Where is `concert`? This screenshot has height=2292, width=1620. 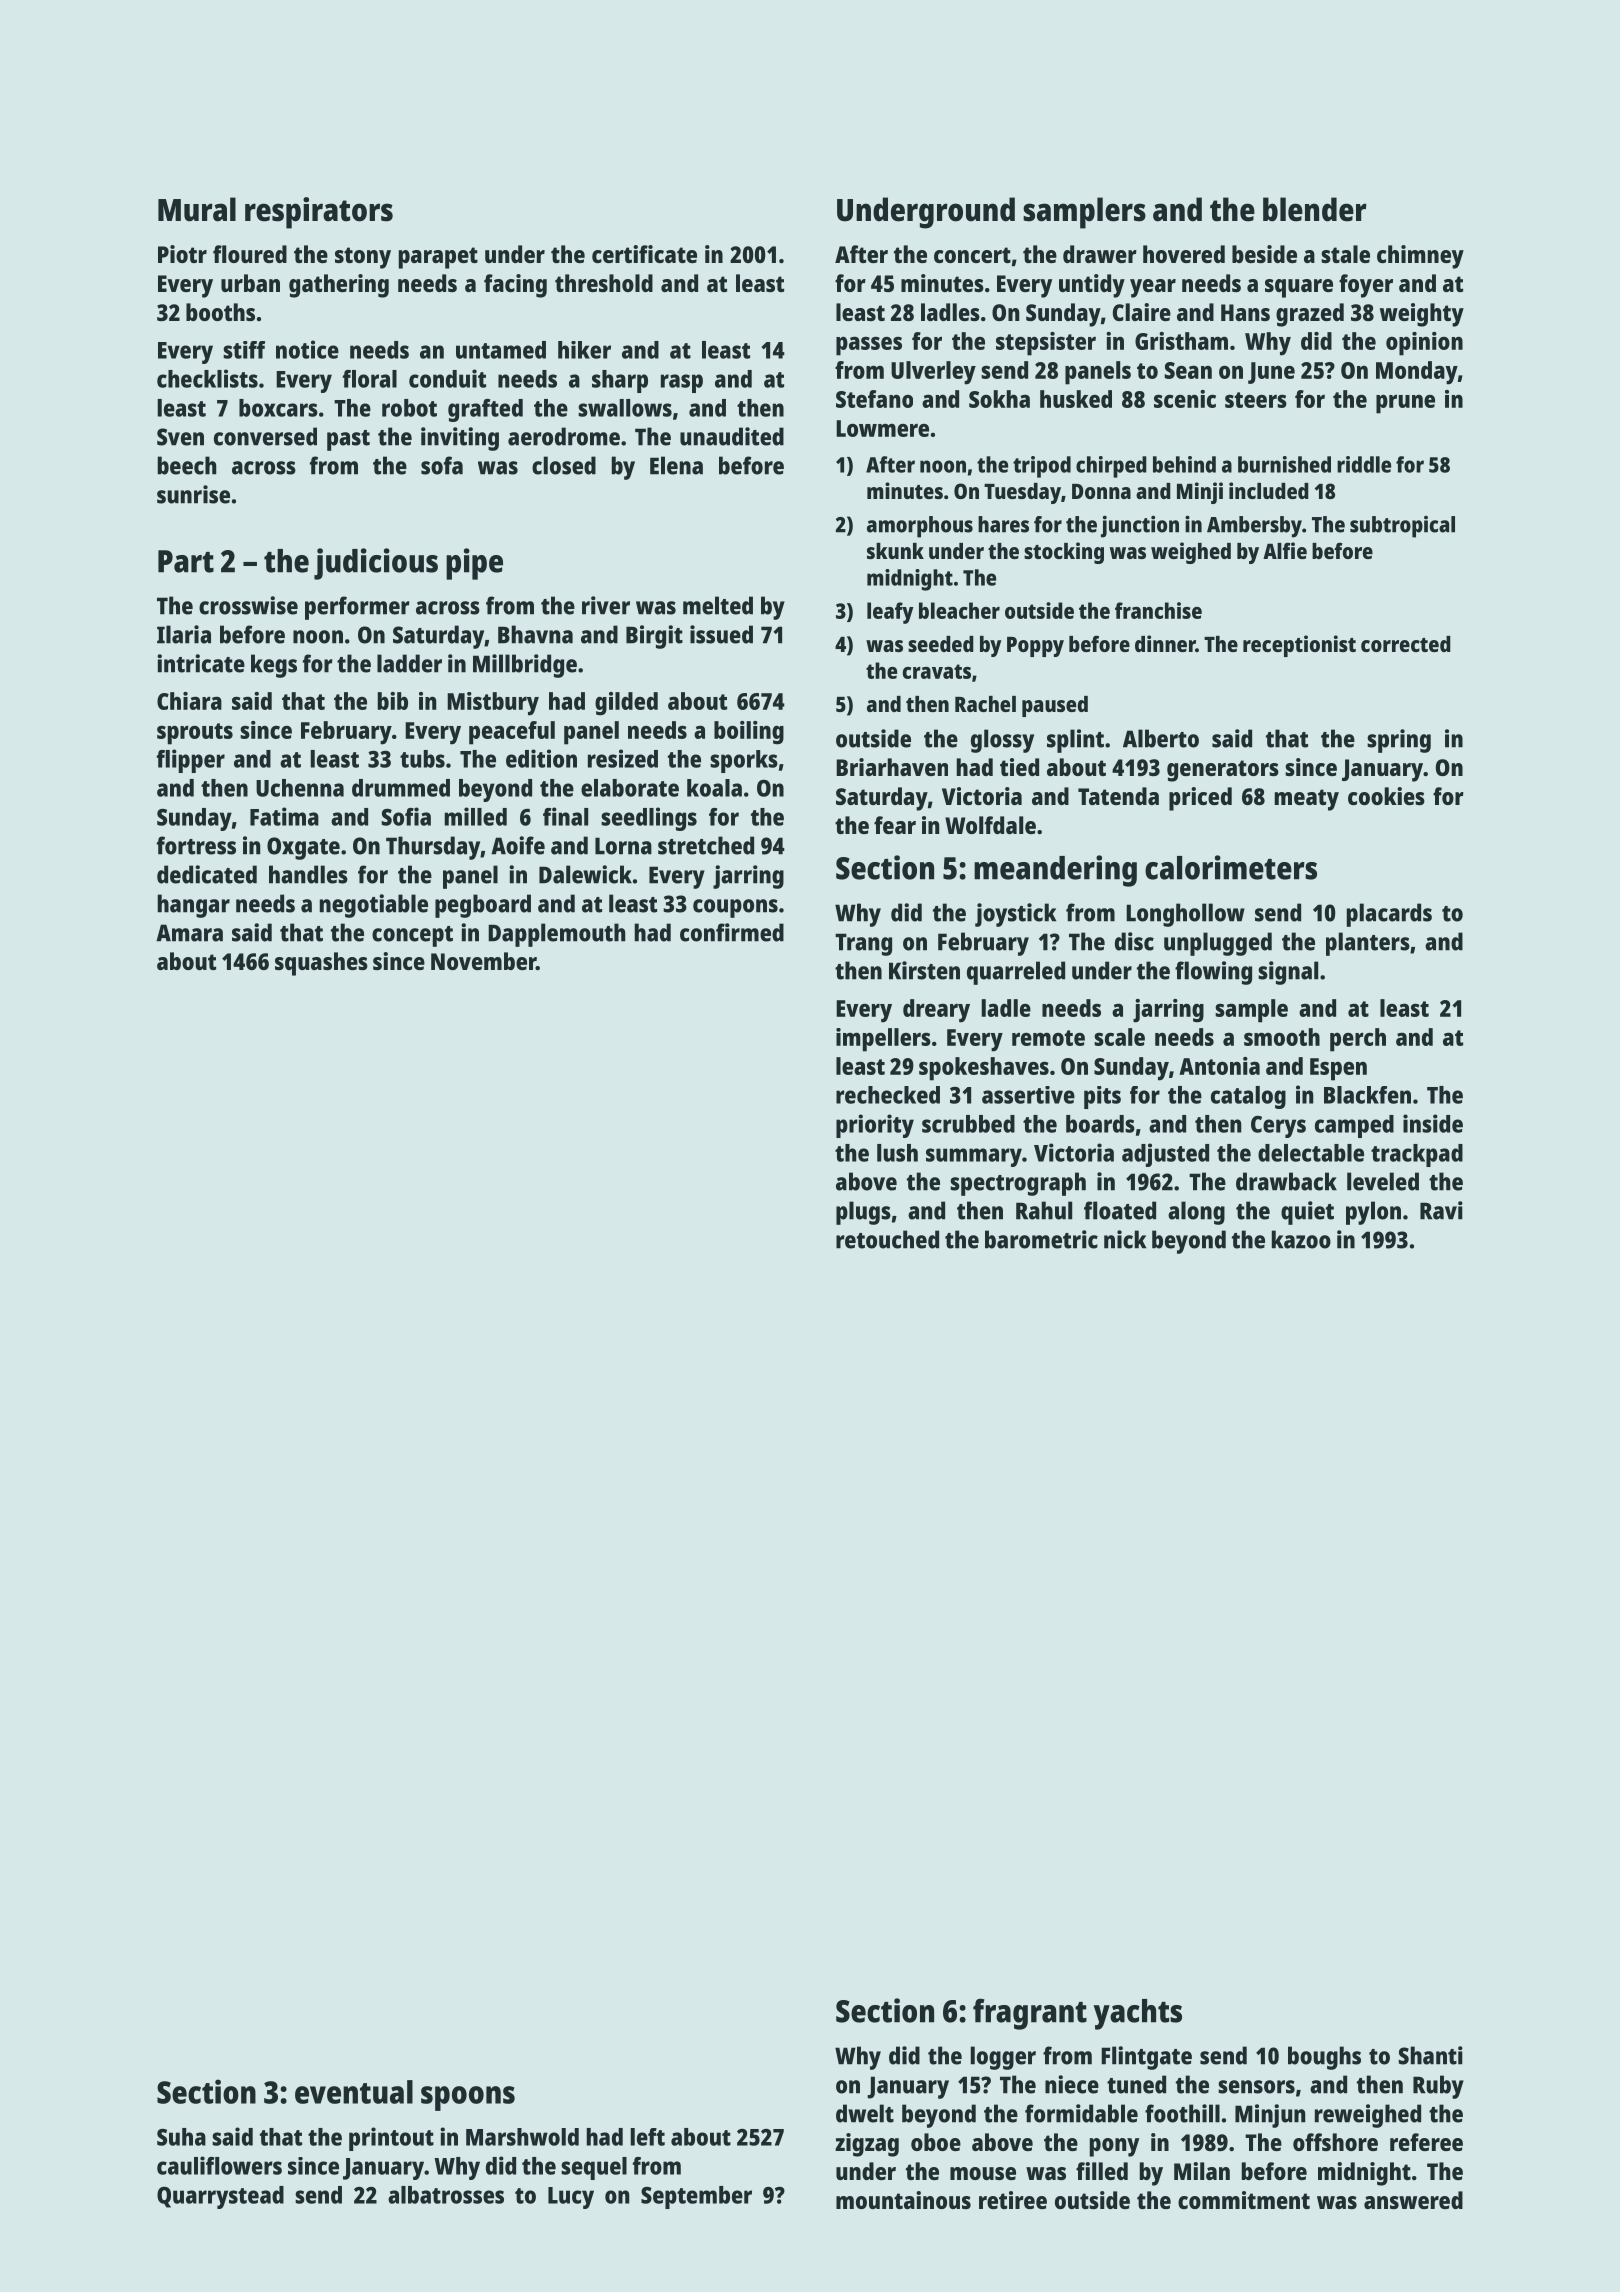
concert is located at coordinates (972, 255).
